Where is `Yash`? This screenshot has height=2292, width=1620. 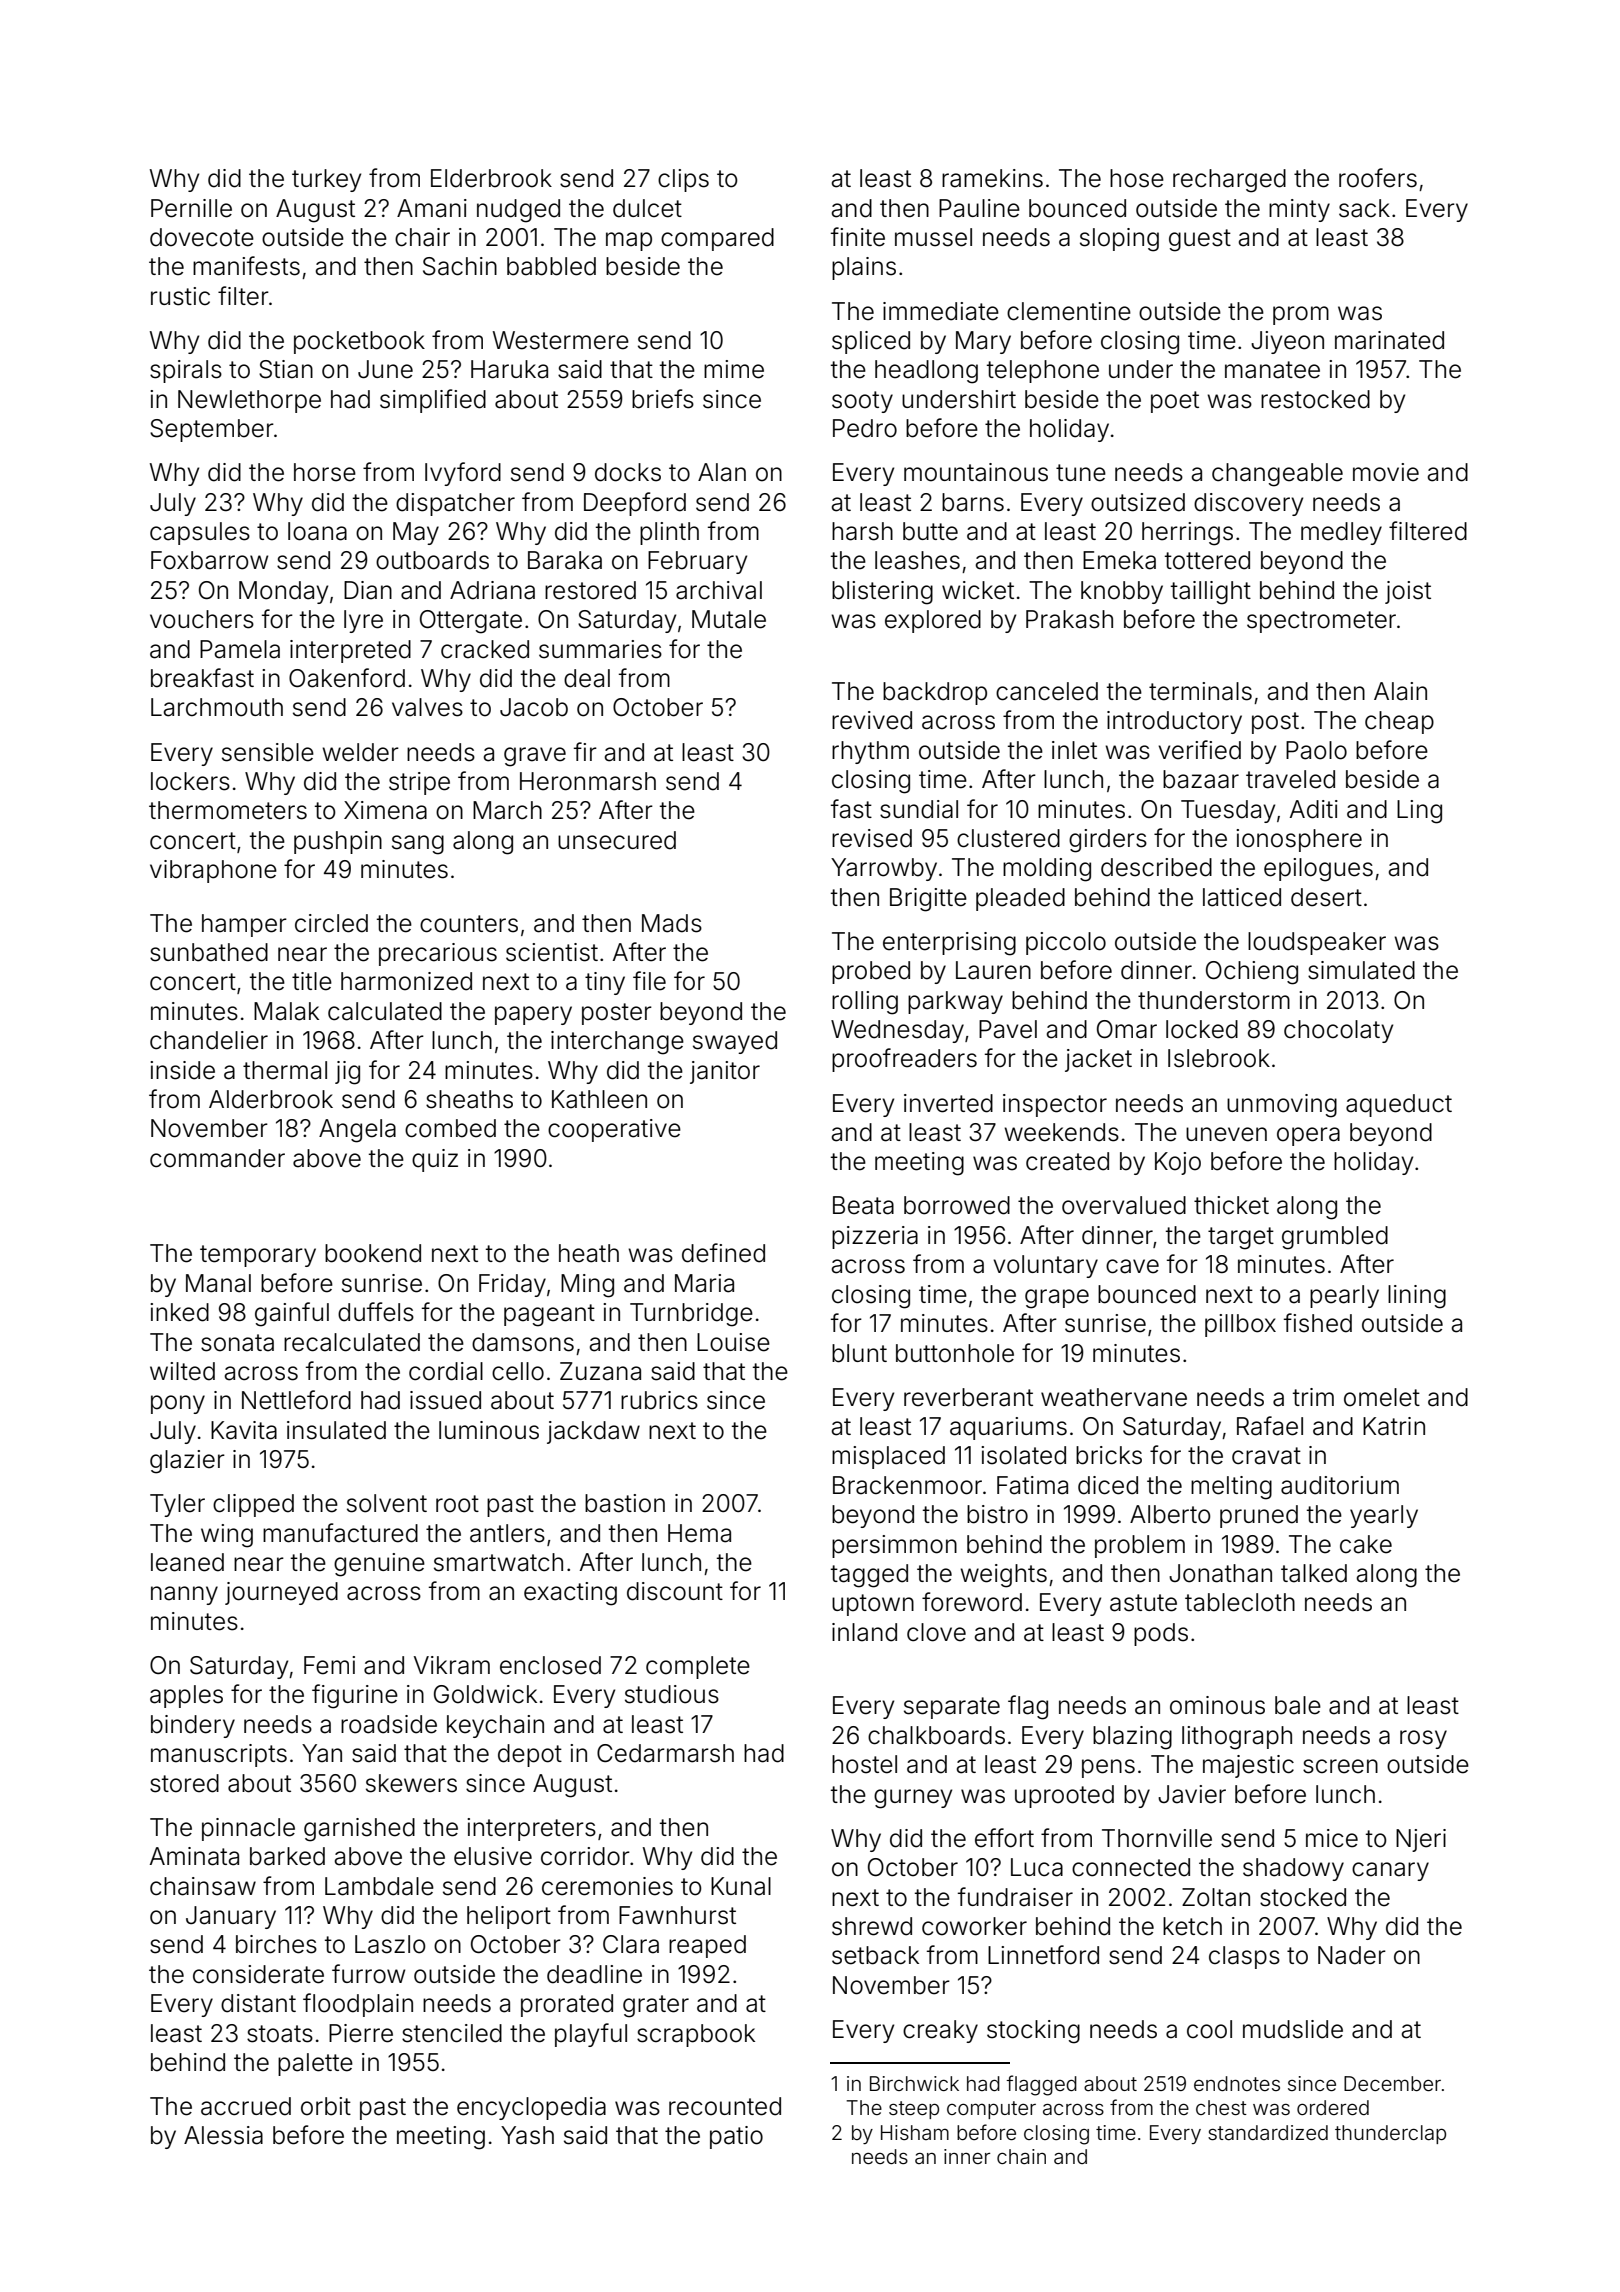
Yash is located at coordinates (527, 2135).
